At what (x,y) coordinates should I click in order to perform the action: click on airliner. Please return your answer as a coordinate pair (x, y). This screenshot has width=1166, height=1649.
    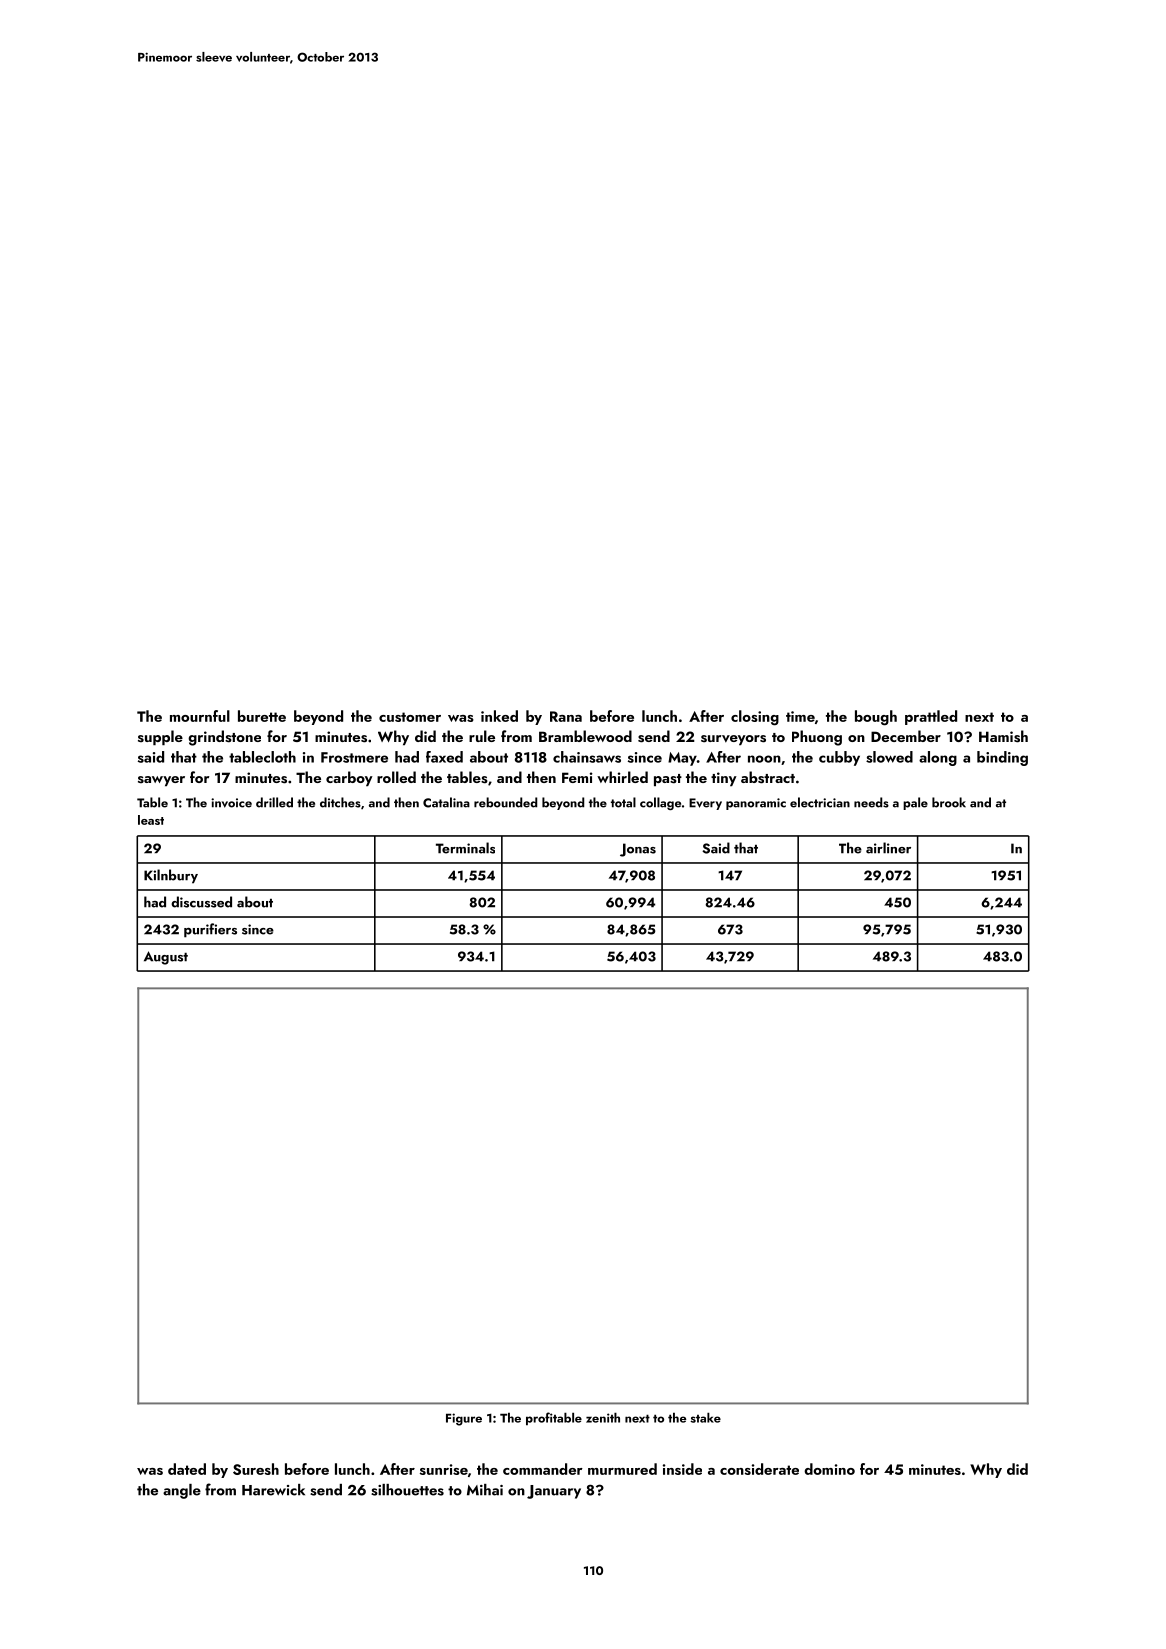
    Looking at the image, I should click on (888, 848).
